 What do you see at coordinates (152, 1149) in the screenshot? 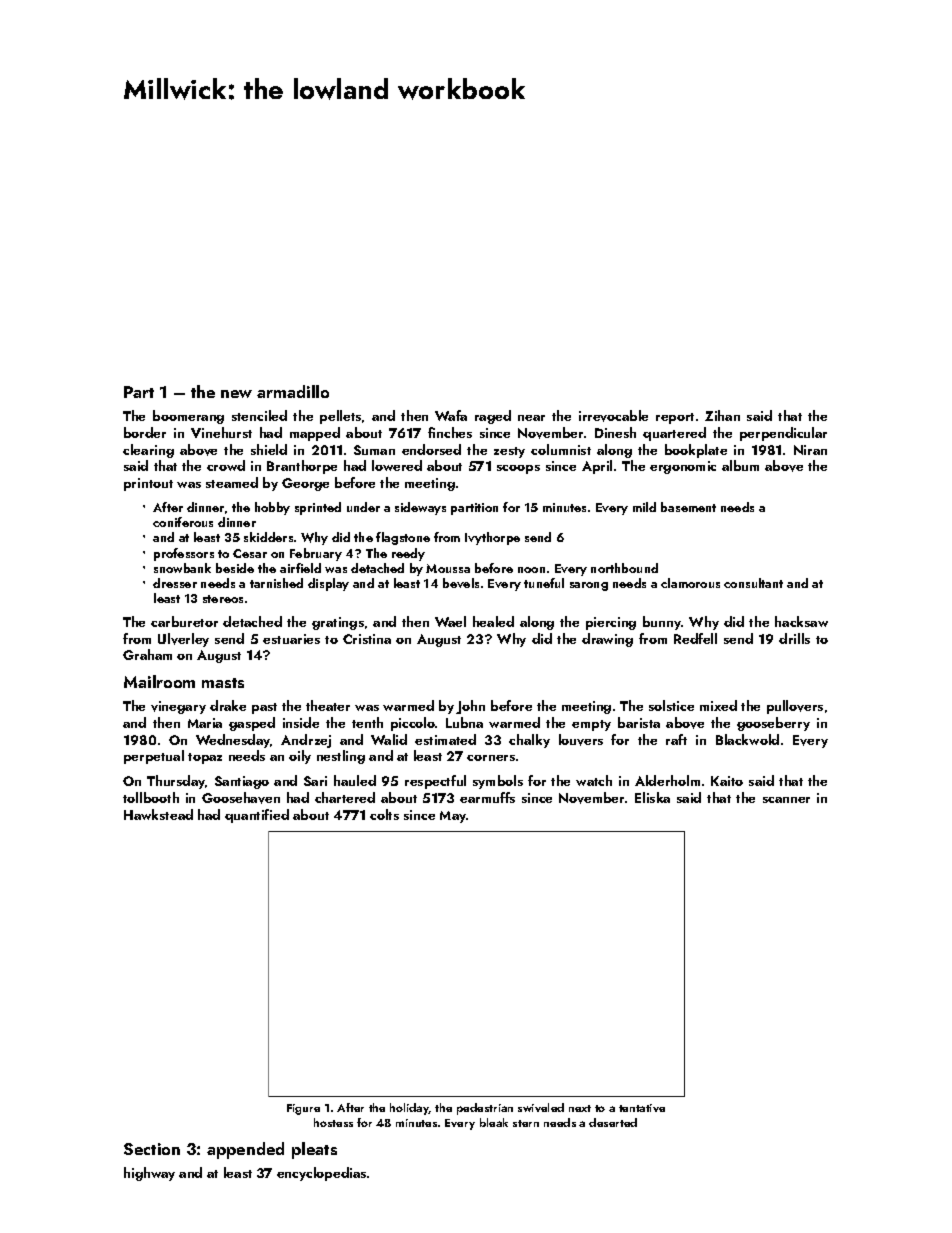
I see `Section` at bounding box center [152, 1149].
